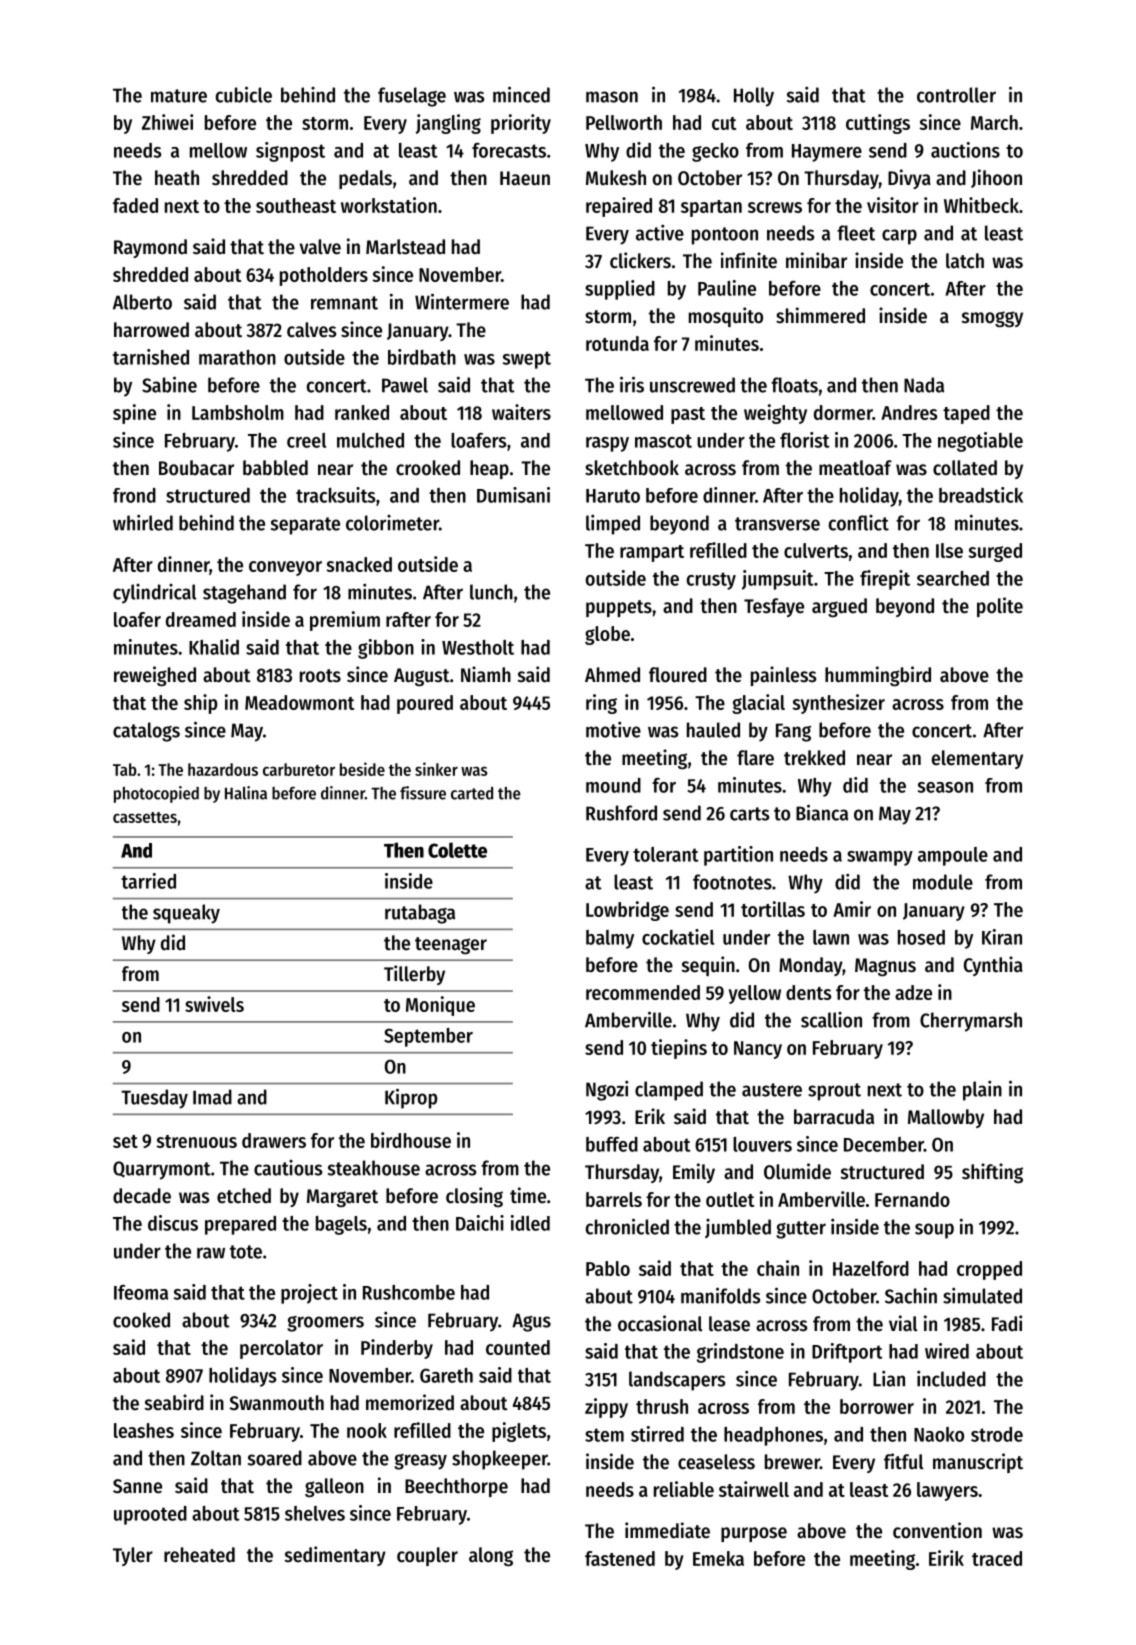 The width and height of the screenshot is (1136, 1645). Describe the element at coordinates (275, 1458) in the screenshot. I see `soared` at that location.
